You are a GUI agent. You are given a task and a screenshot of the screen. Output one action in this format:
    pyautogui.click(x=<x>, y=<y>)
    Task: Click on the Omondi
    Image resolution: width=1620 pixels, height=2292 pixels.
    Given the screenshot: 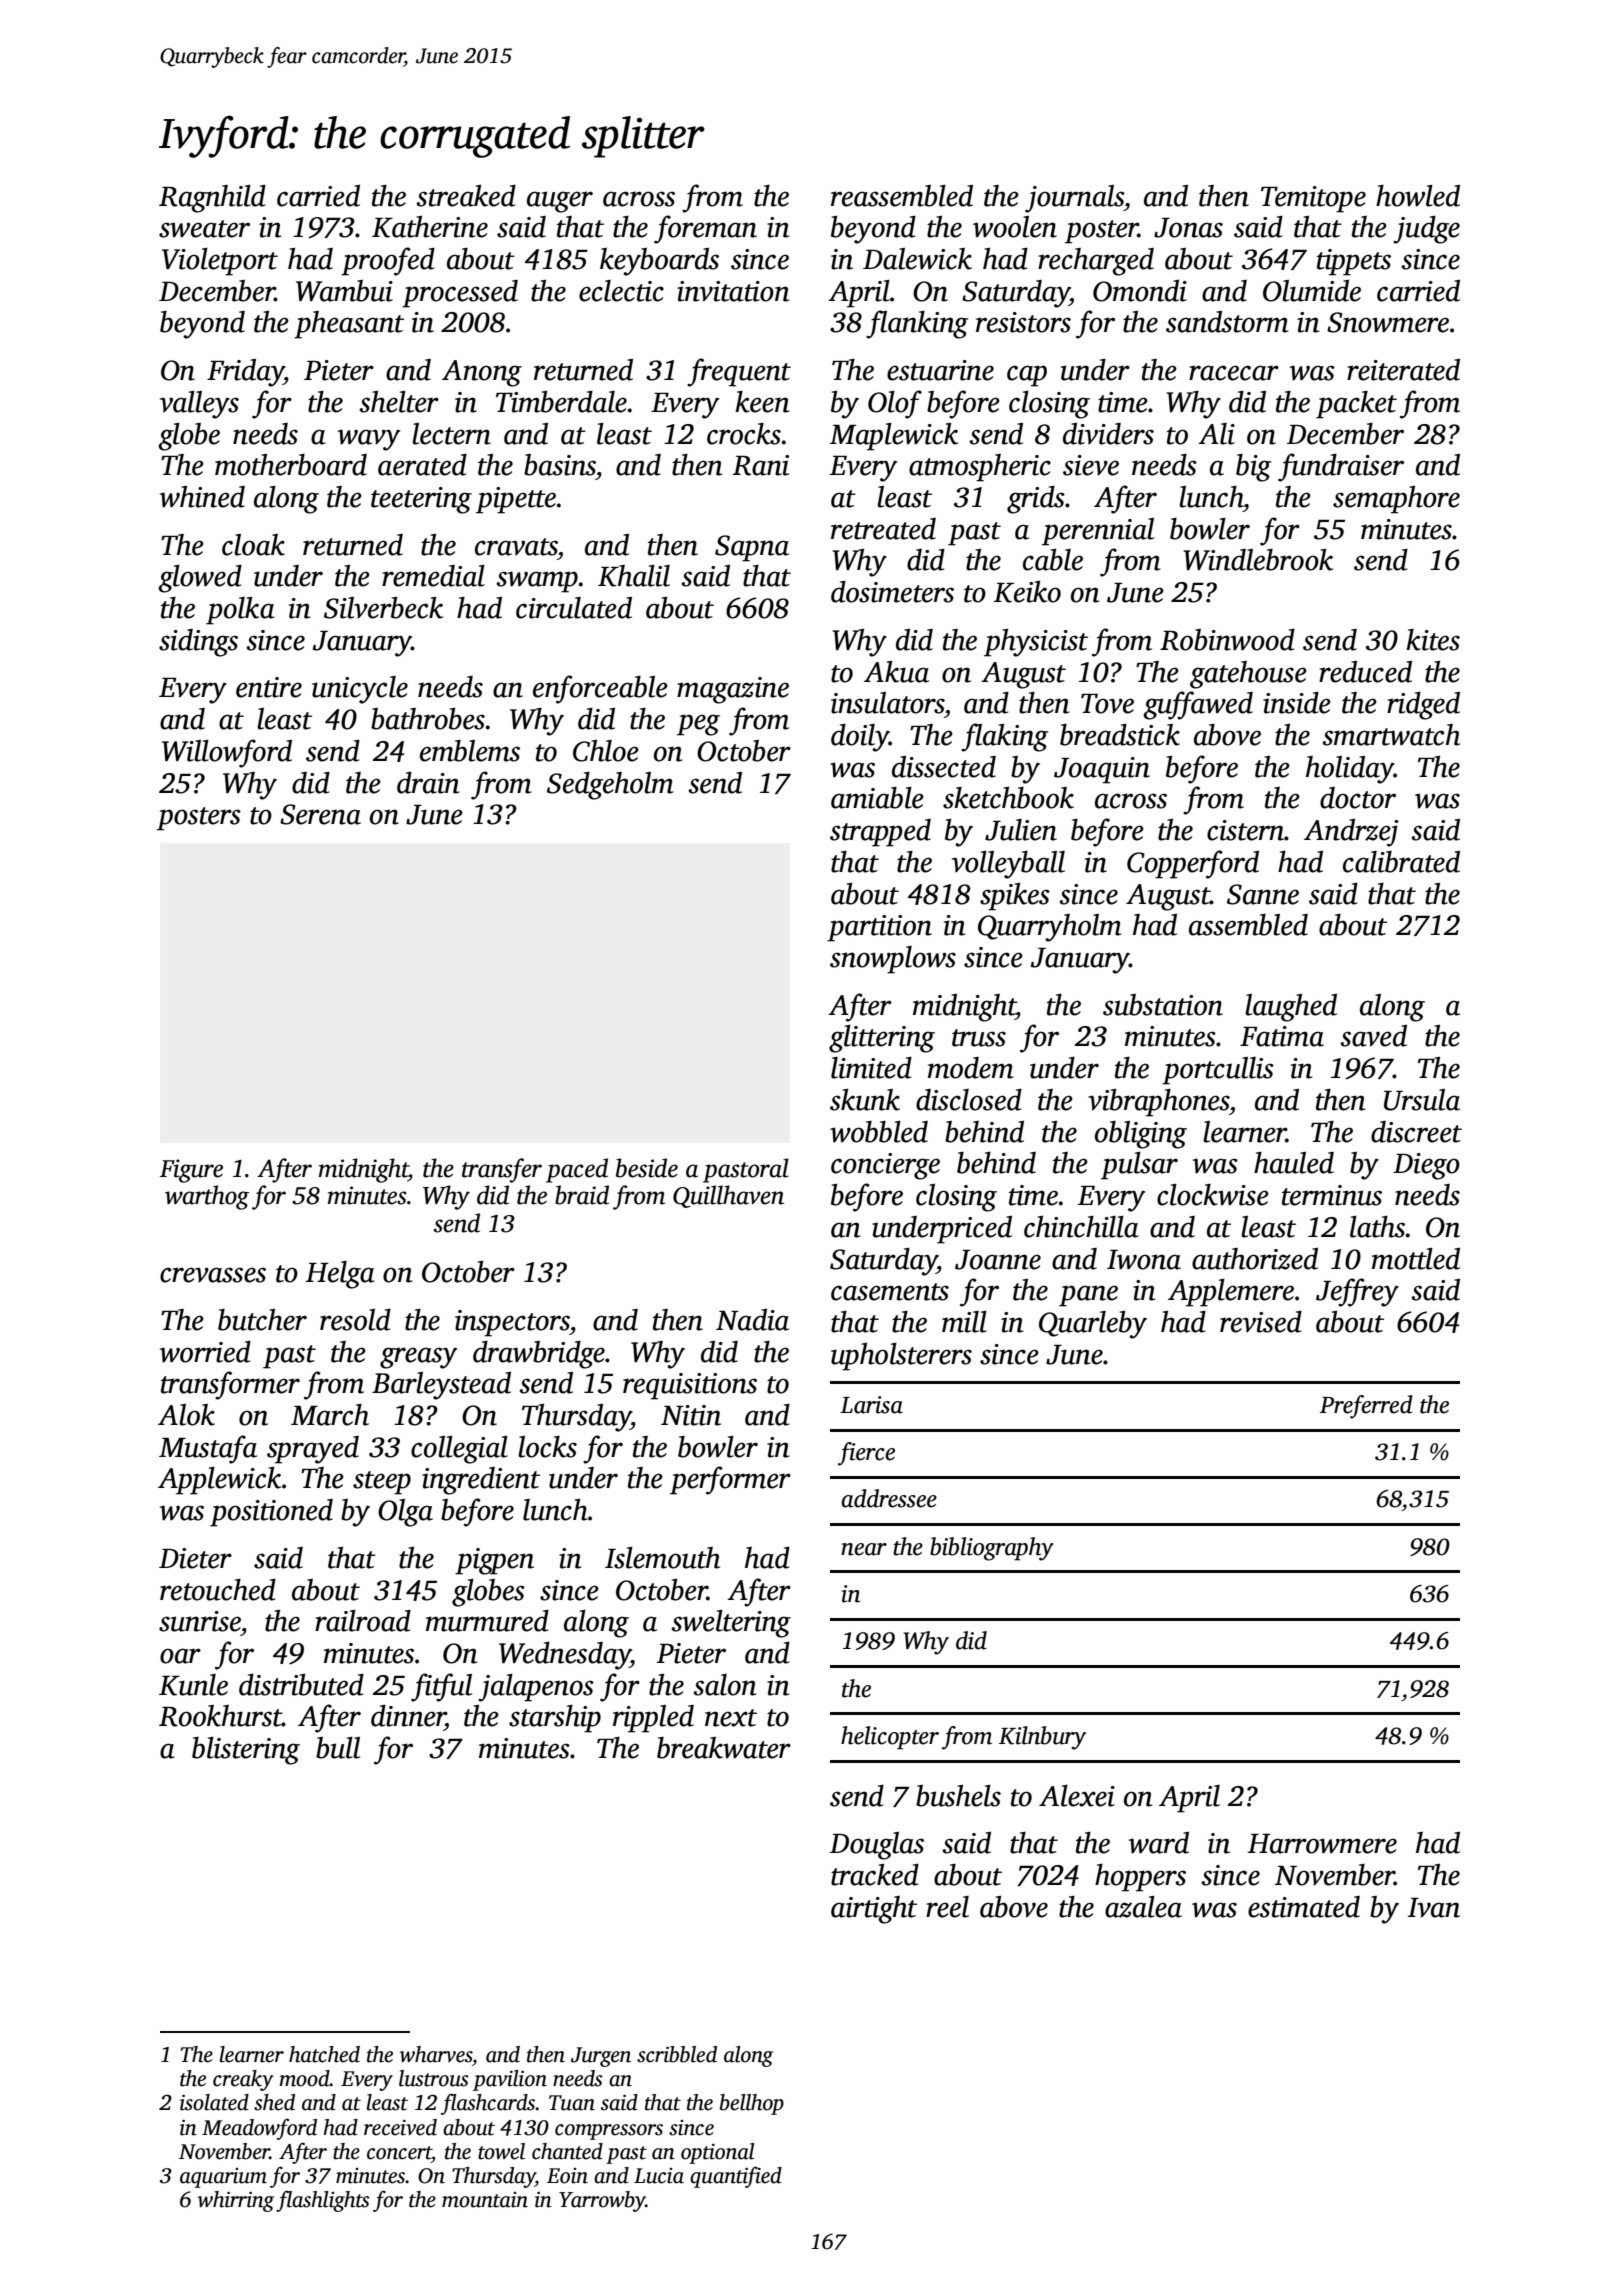 What is the action you would take?
    pyautogui.click(x=1140, y=291)
